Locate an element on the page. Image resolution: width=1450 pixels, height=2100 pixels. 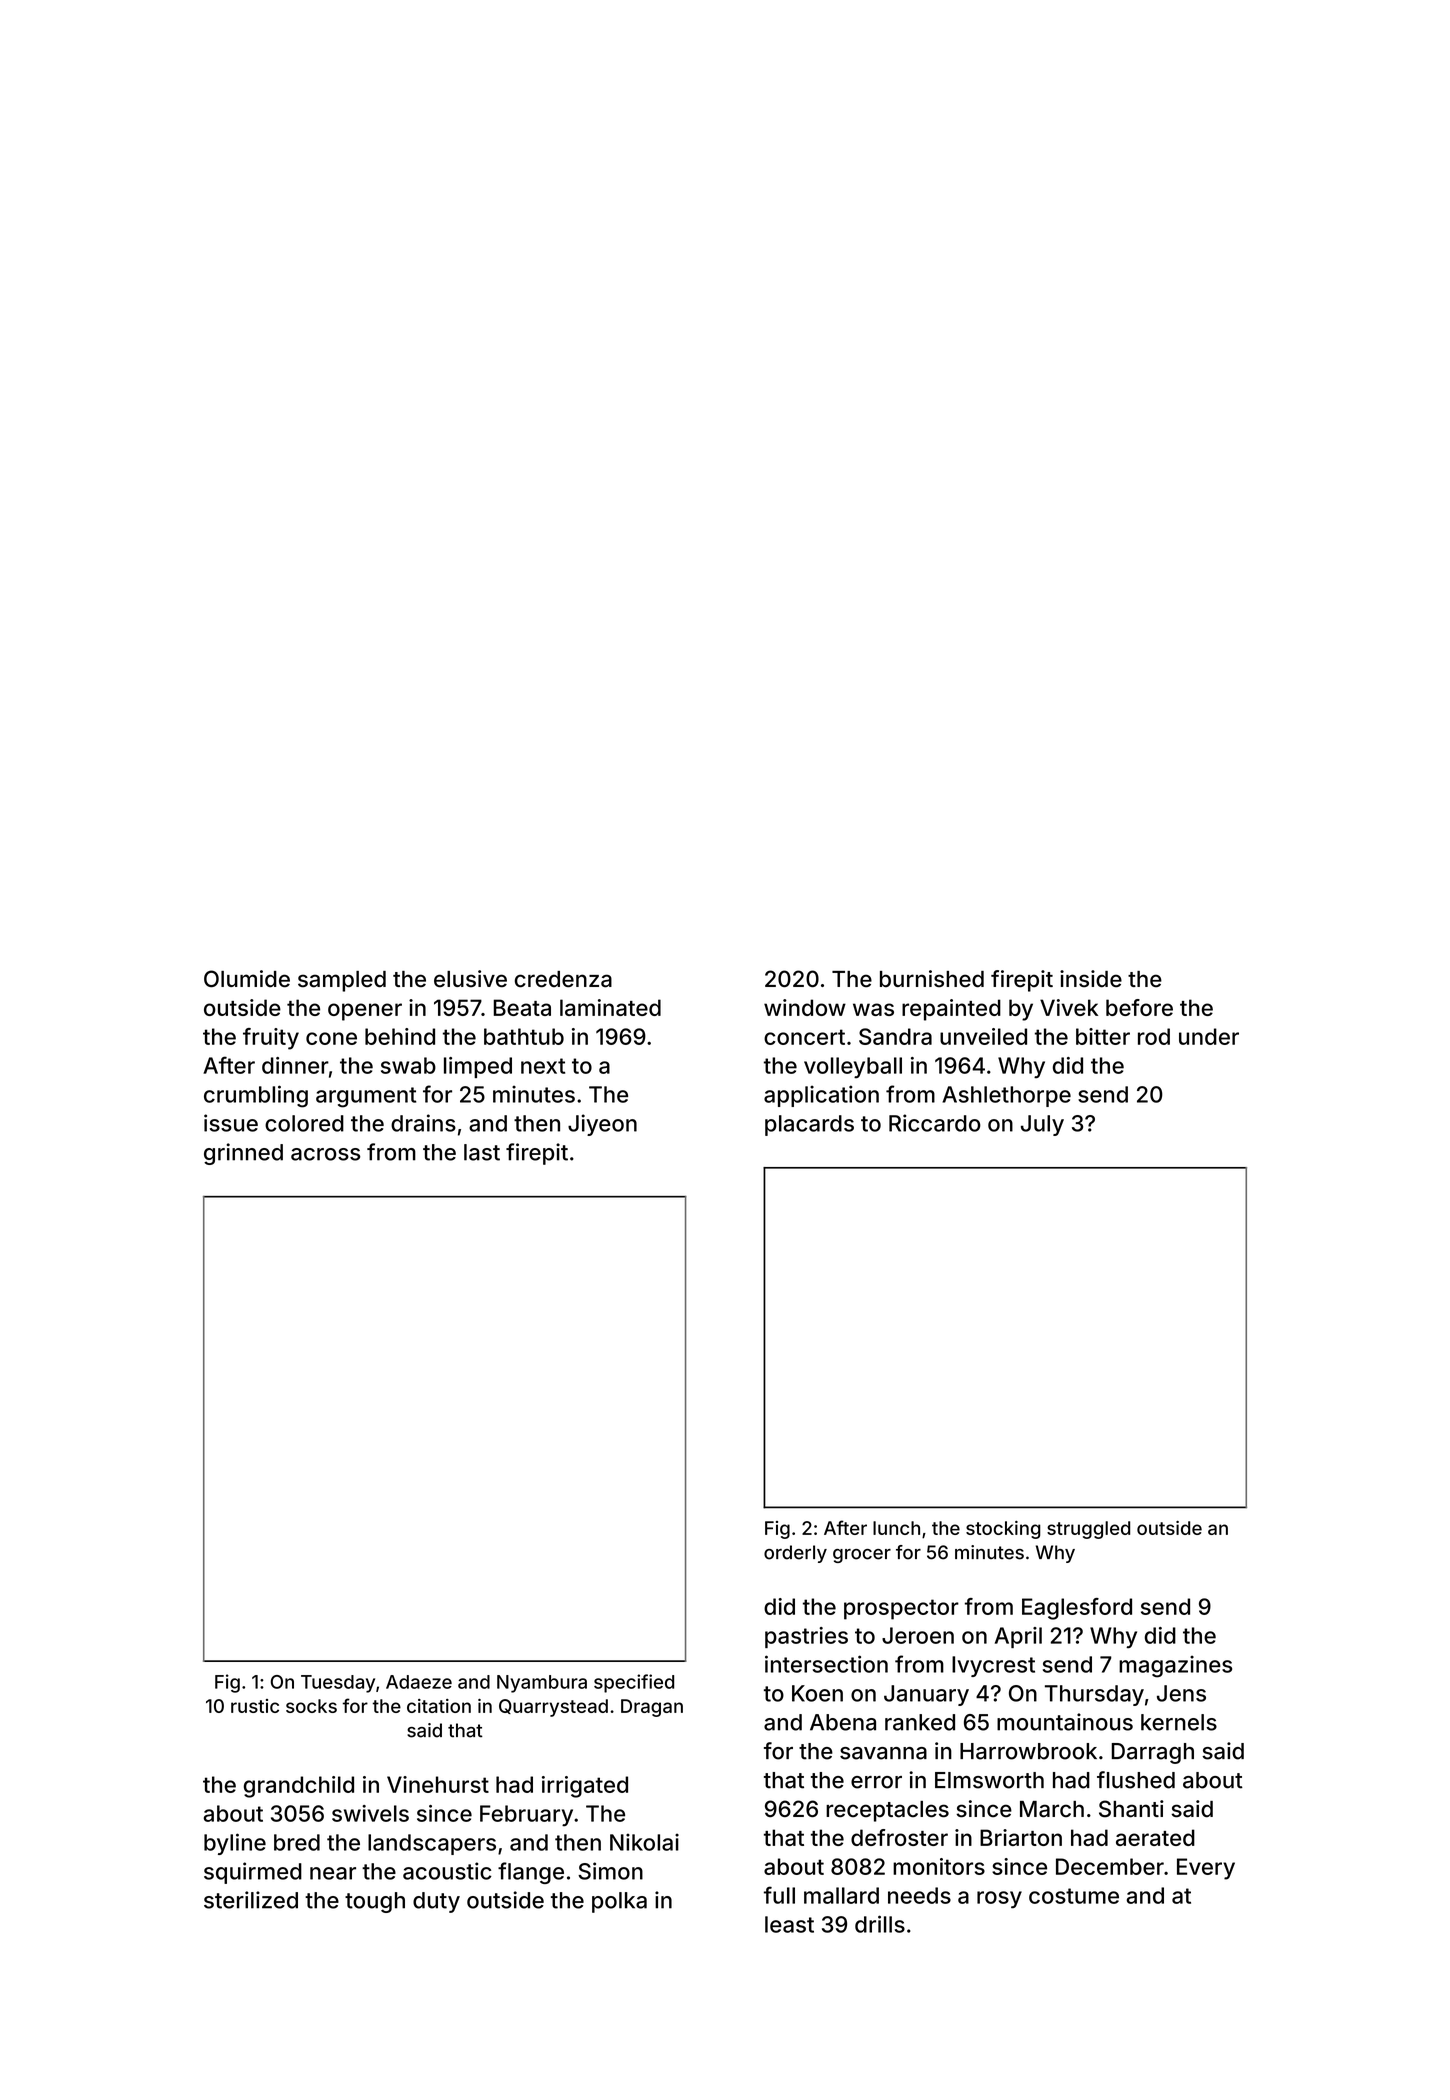
Thursday is located at coordinates (1094, 1695).
